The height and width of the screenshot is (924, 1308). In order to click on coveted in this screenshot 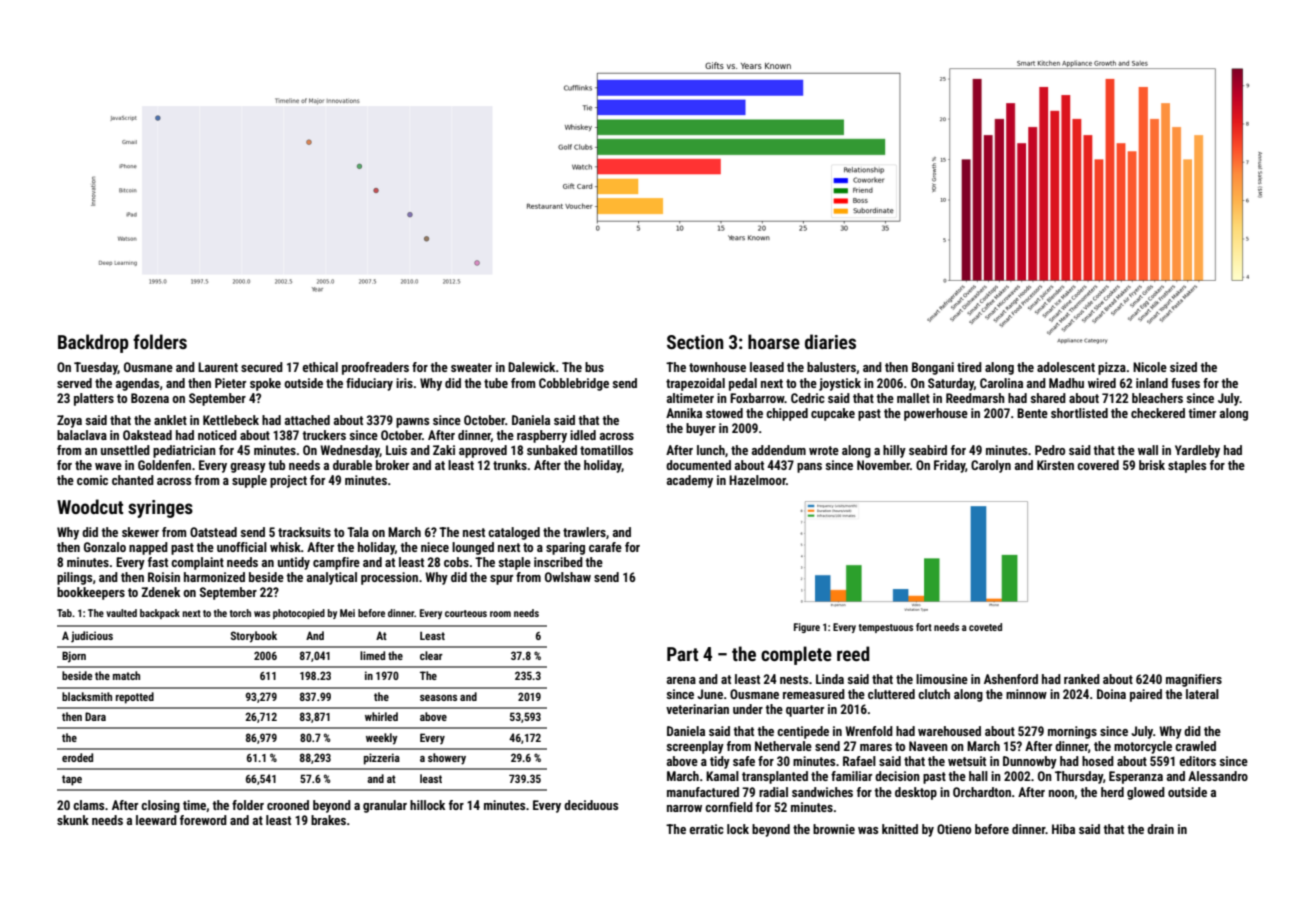, I will do `click(985, 627)`.
